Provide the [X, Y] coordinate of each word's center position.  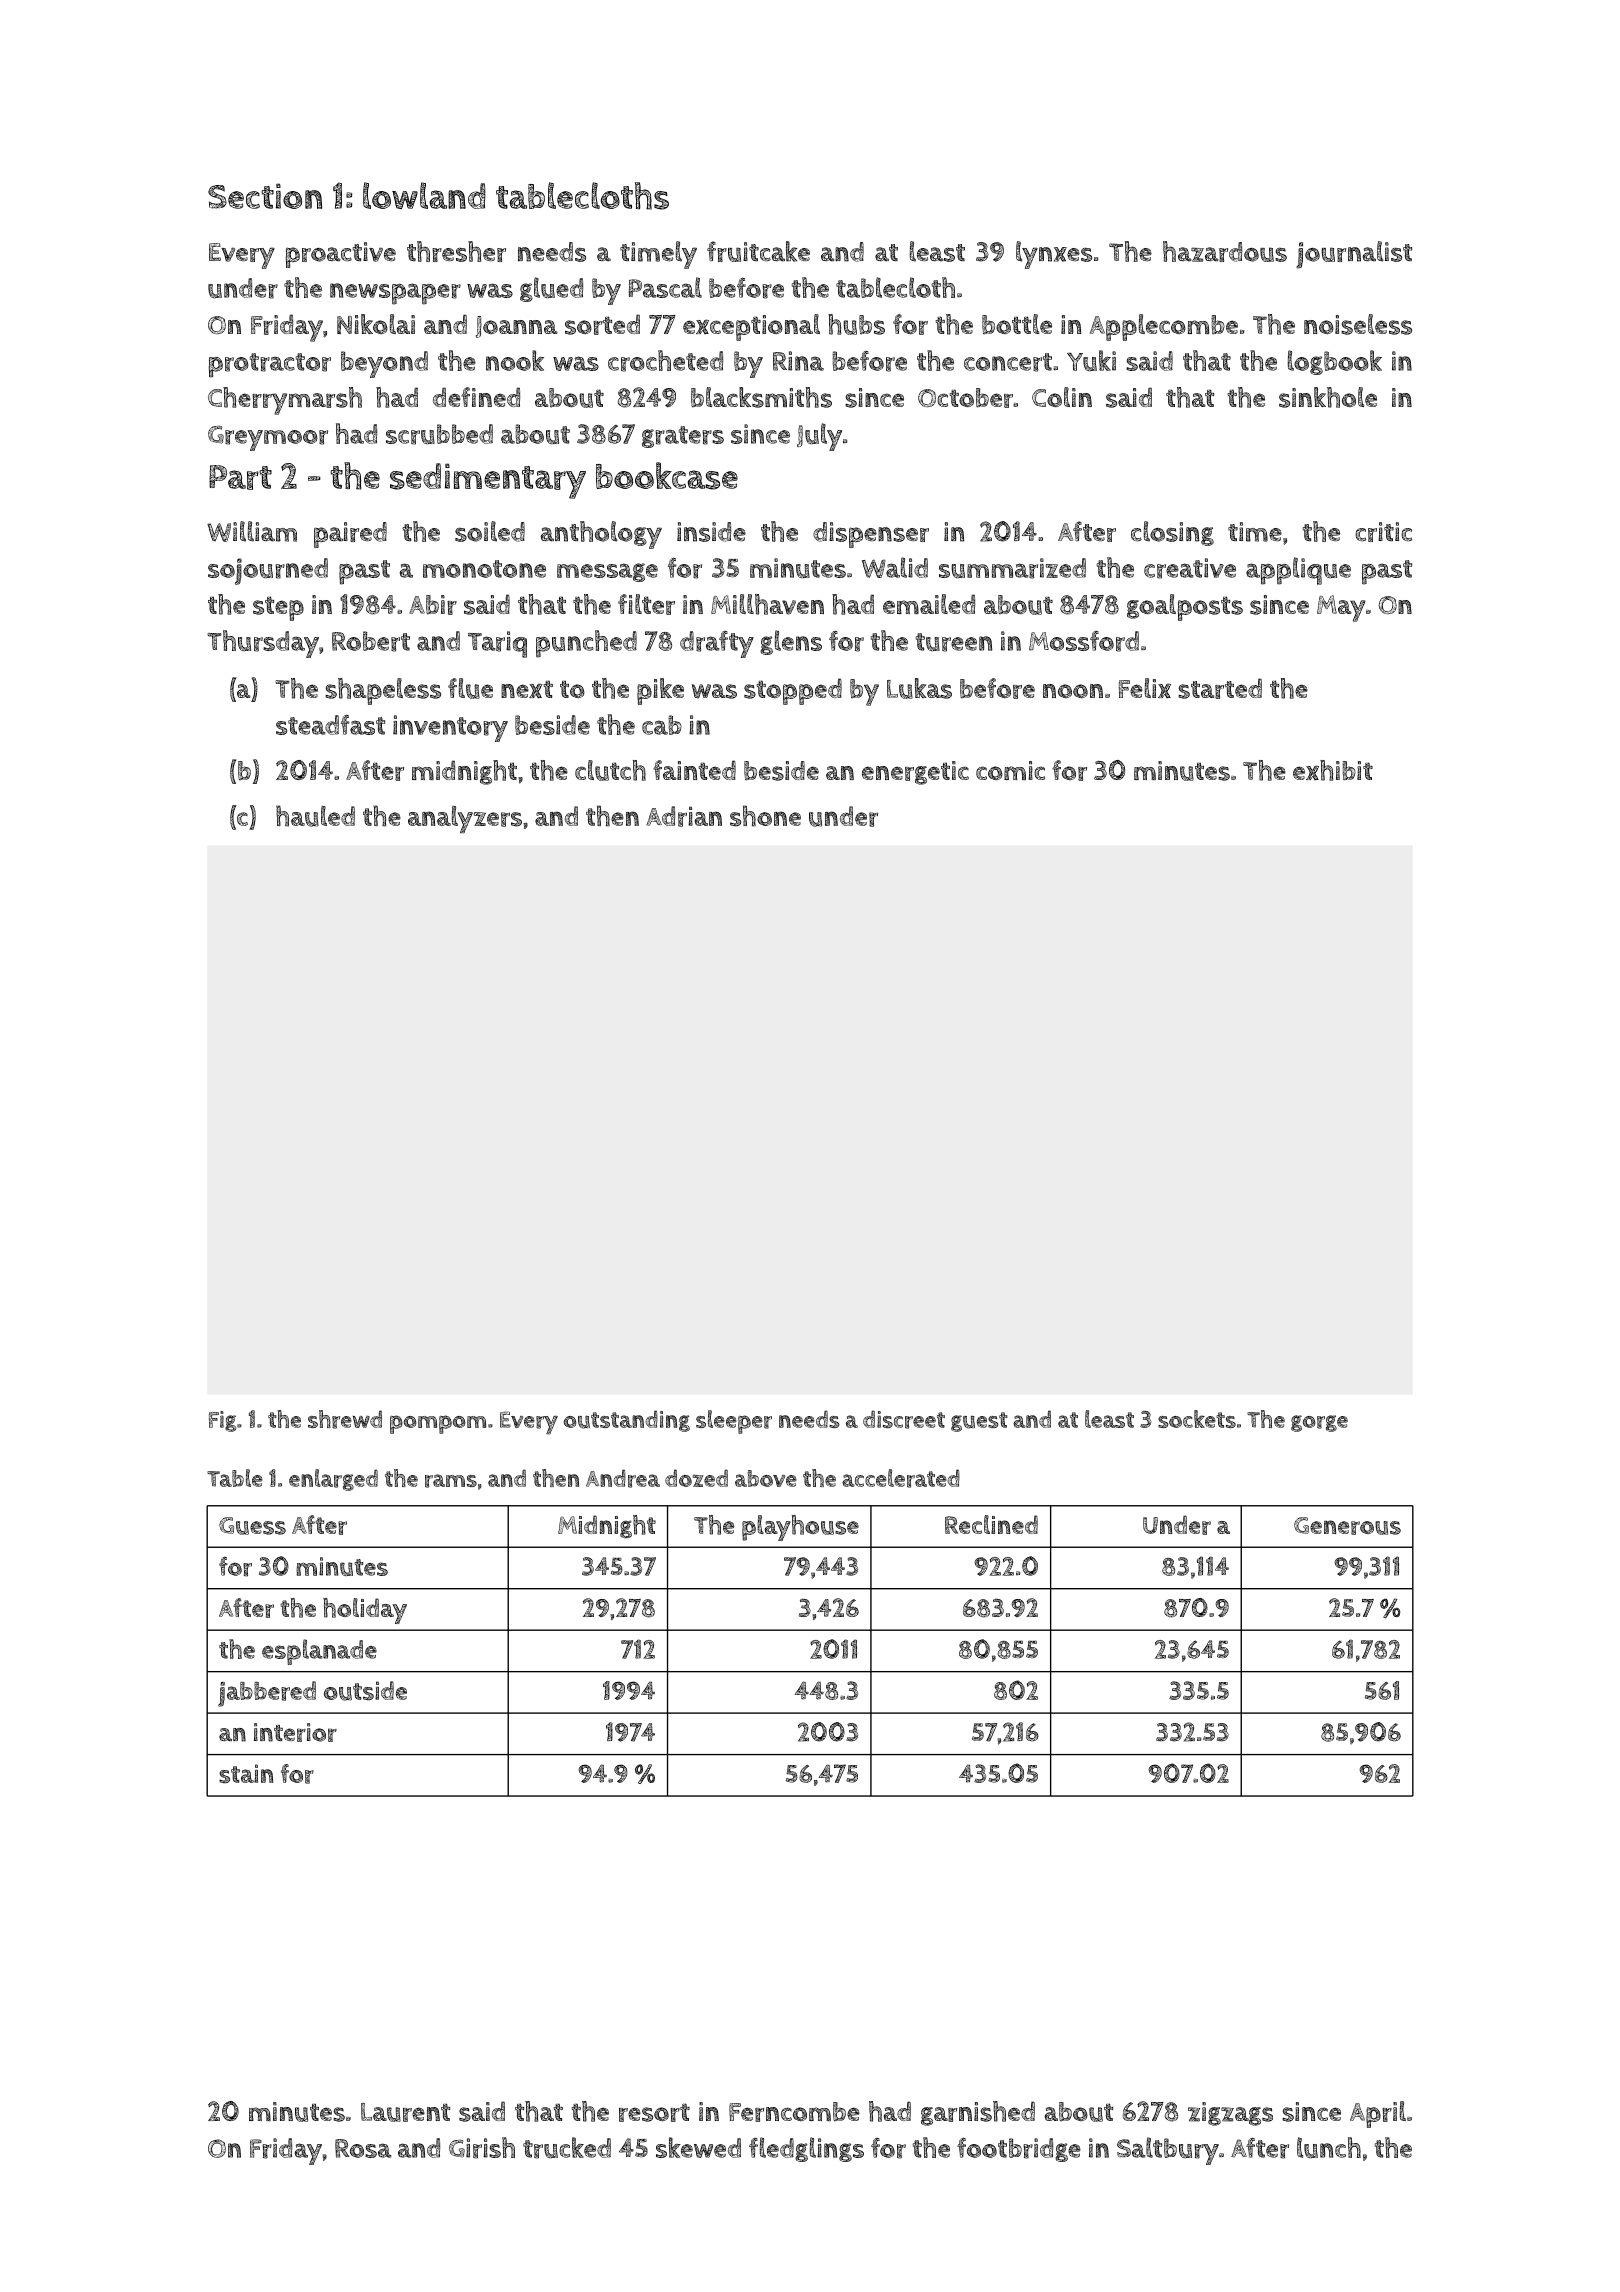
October [965, 398]
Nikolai [376, 324]
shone [765, 816]
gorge [1319, 1423]
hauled [315, 816]
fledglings [806, 2149]
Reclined [991, 1524]
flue [470, 688]
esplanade [319, 1652]
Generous [1347, 1526]
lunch [1329, 2147]
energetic [915, 773]
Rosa [363, 2148]
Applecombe [1164, 327]
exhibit [1333, 770]
